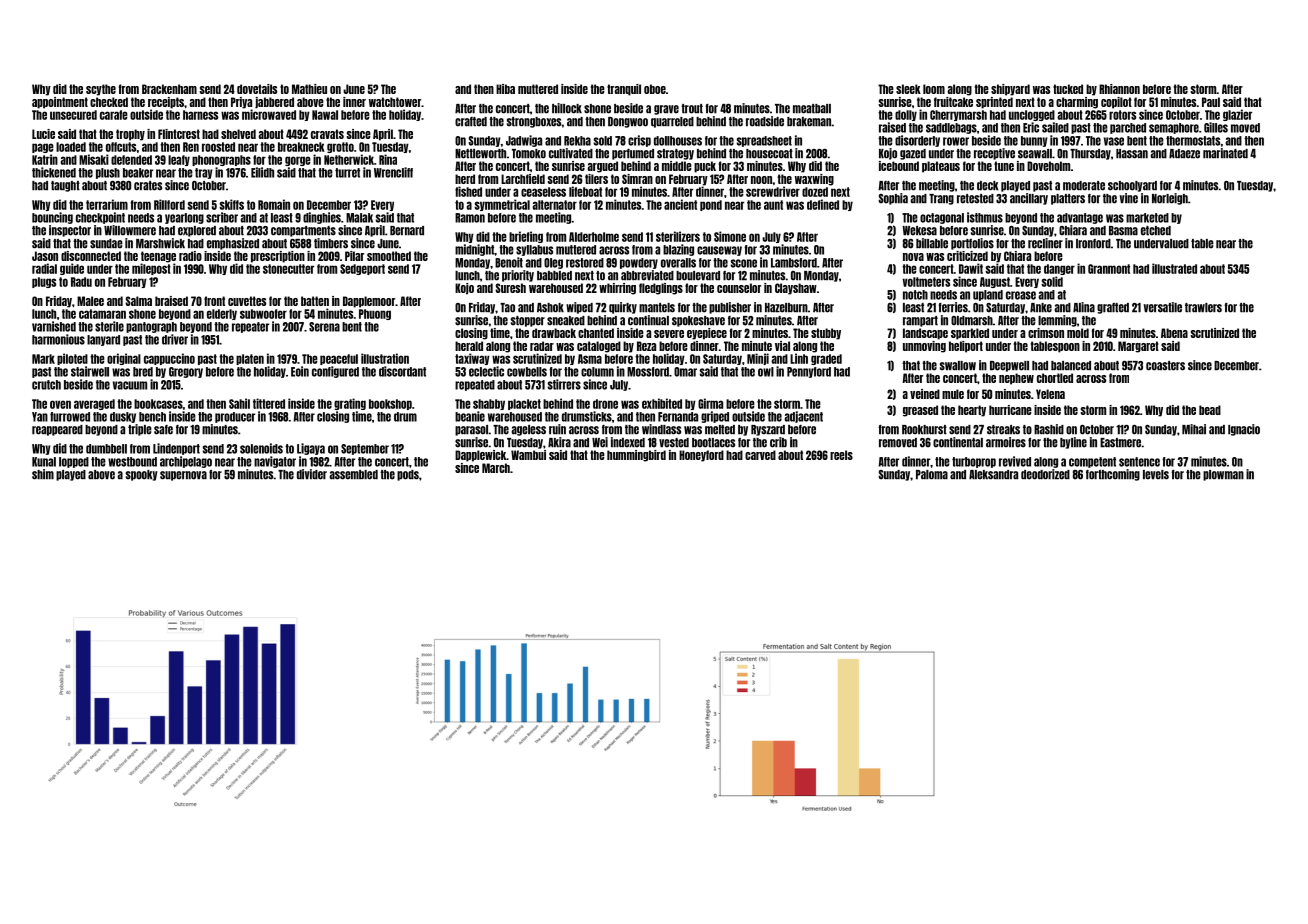 The height and width of the page is (924, 1308). Describe the element at coordinates (311, 449) in the page. I see `Ligaya` at that location.
